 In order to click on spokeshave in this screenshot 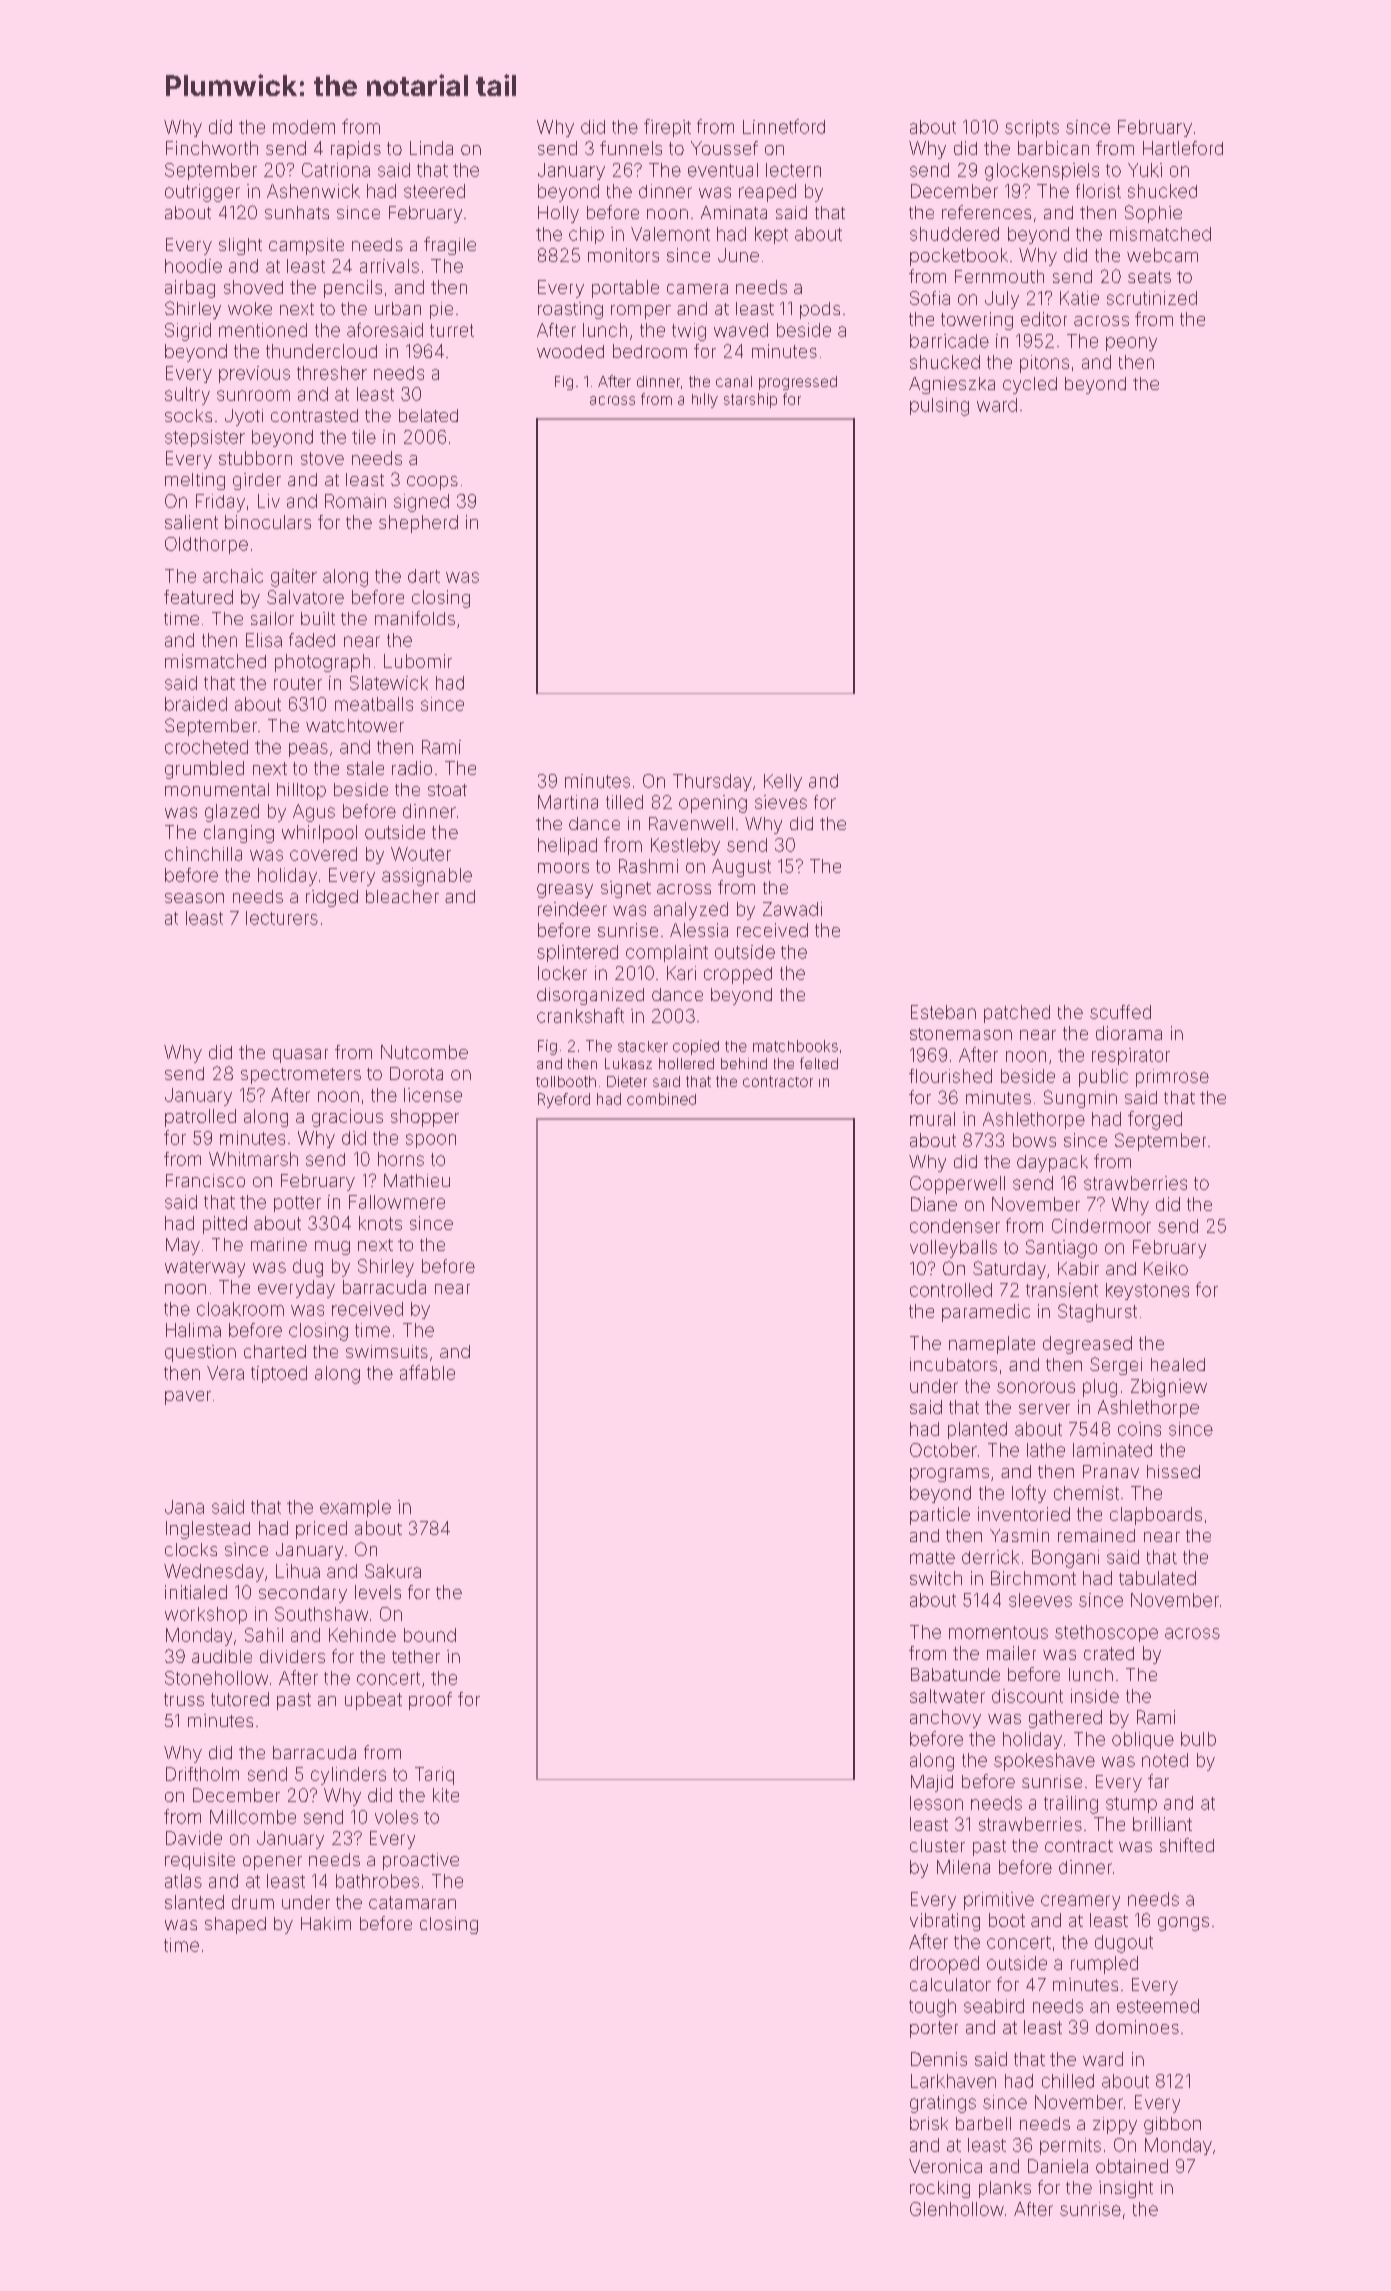, I will do `click(1044, 1762)`.
